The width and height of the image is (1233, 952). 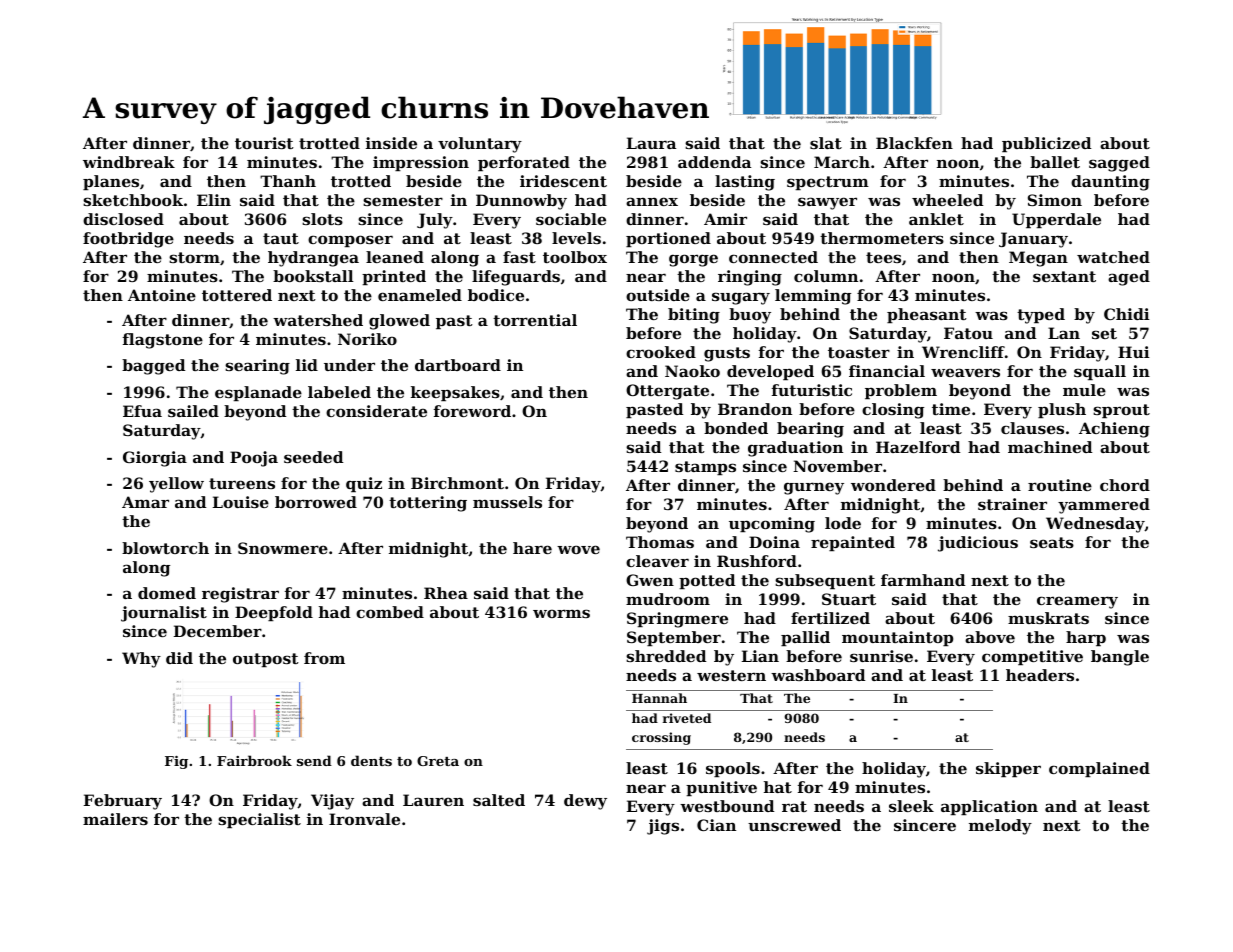 I want to click on aged, so click(x=1129, y=278).
